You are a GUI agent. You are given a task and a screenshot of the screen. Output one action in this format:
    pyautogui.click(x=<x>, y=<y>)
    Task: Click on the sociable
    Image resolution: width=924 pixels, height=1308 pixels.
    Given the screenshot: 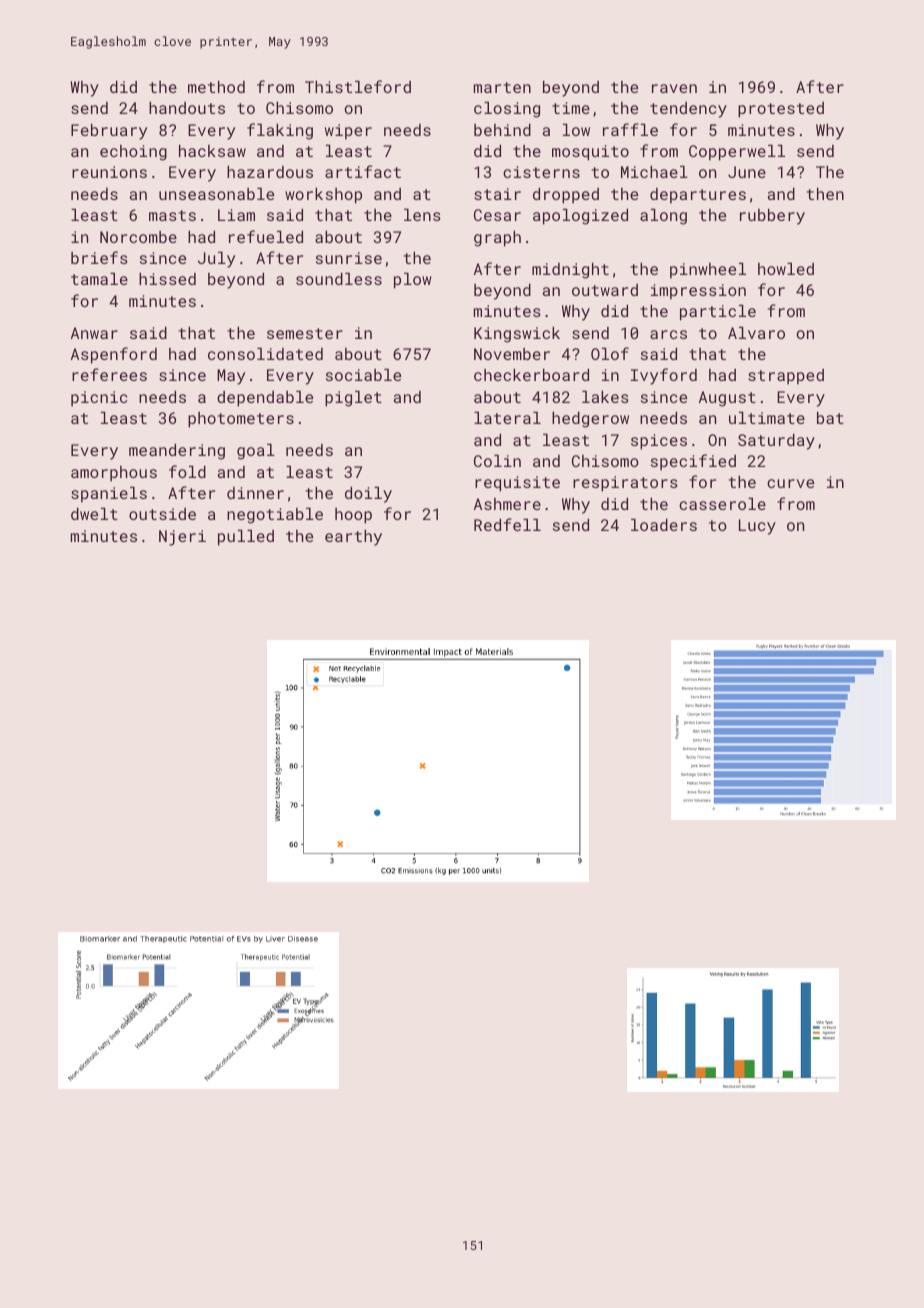 What is the action you would take?
    pyautogui.click(x=363, y=375)
